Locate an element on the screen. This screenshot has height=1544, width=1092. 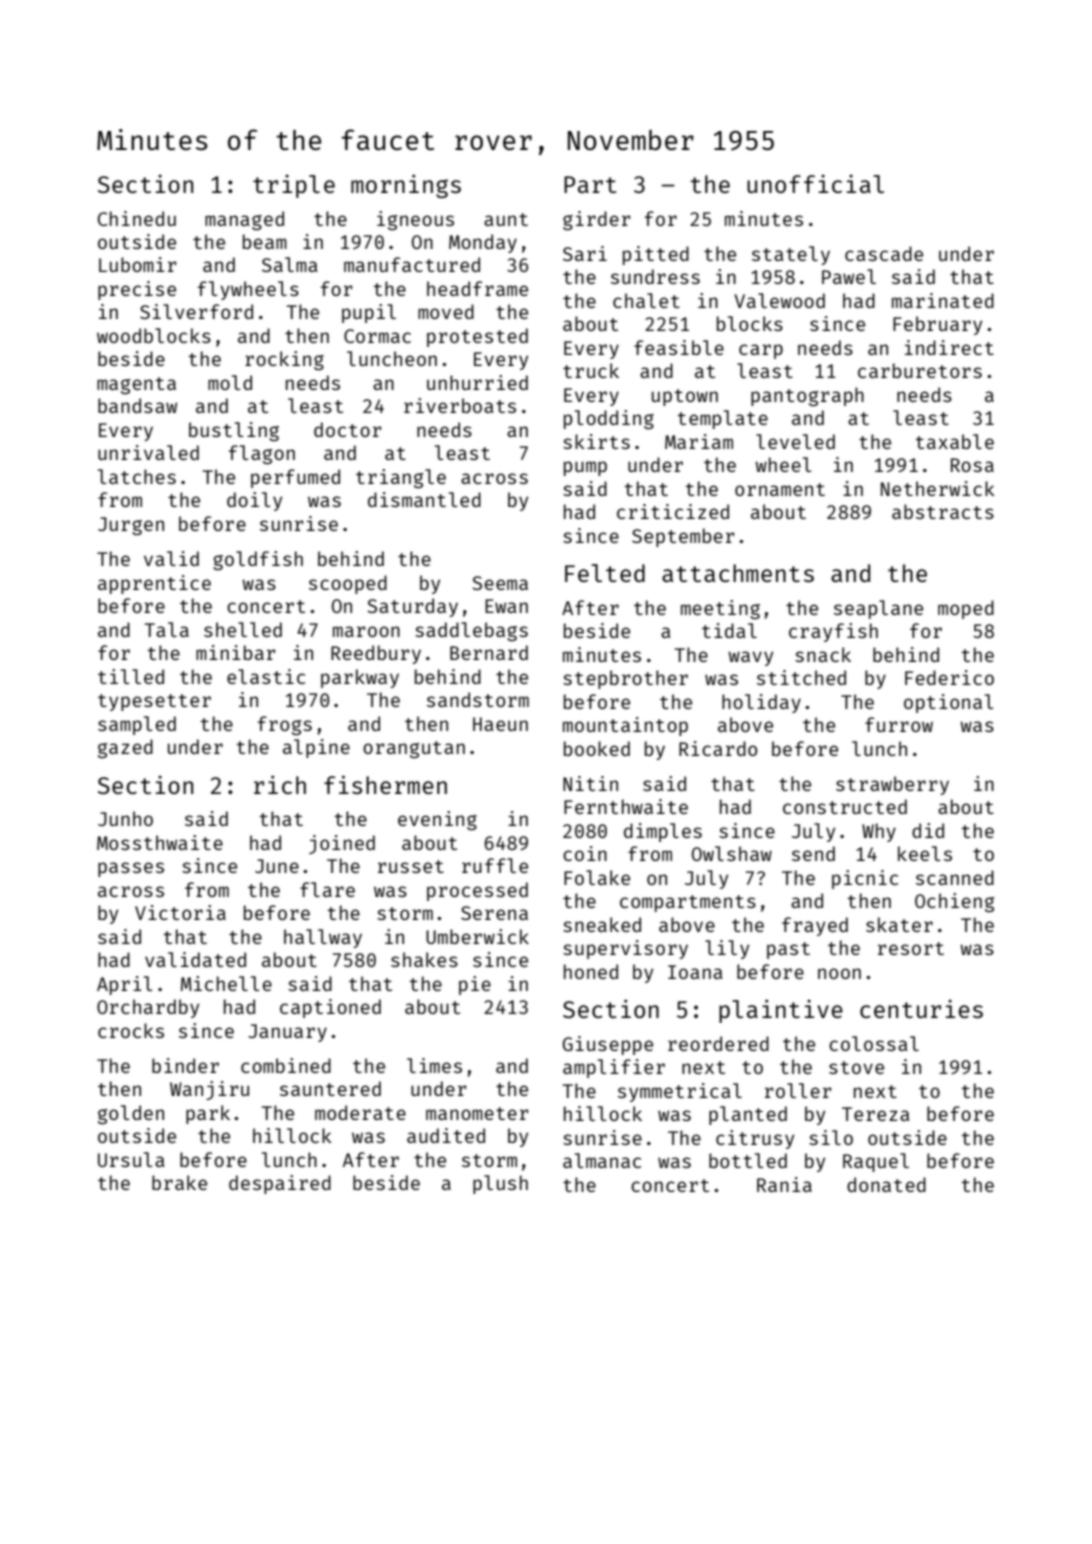
almanac is located at coordinates (602, 1160).
